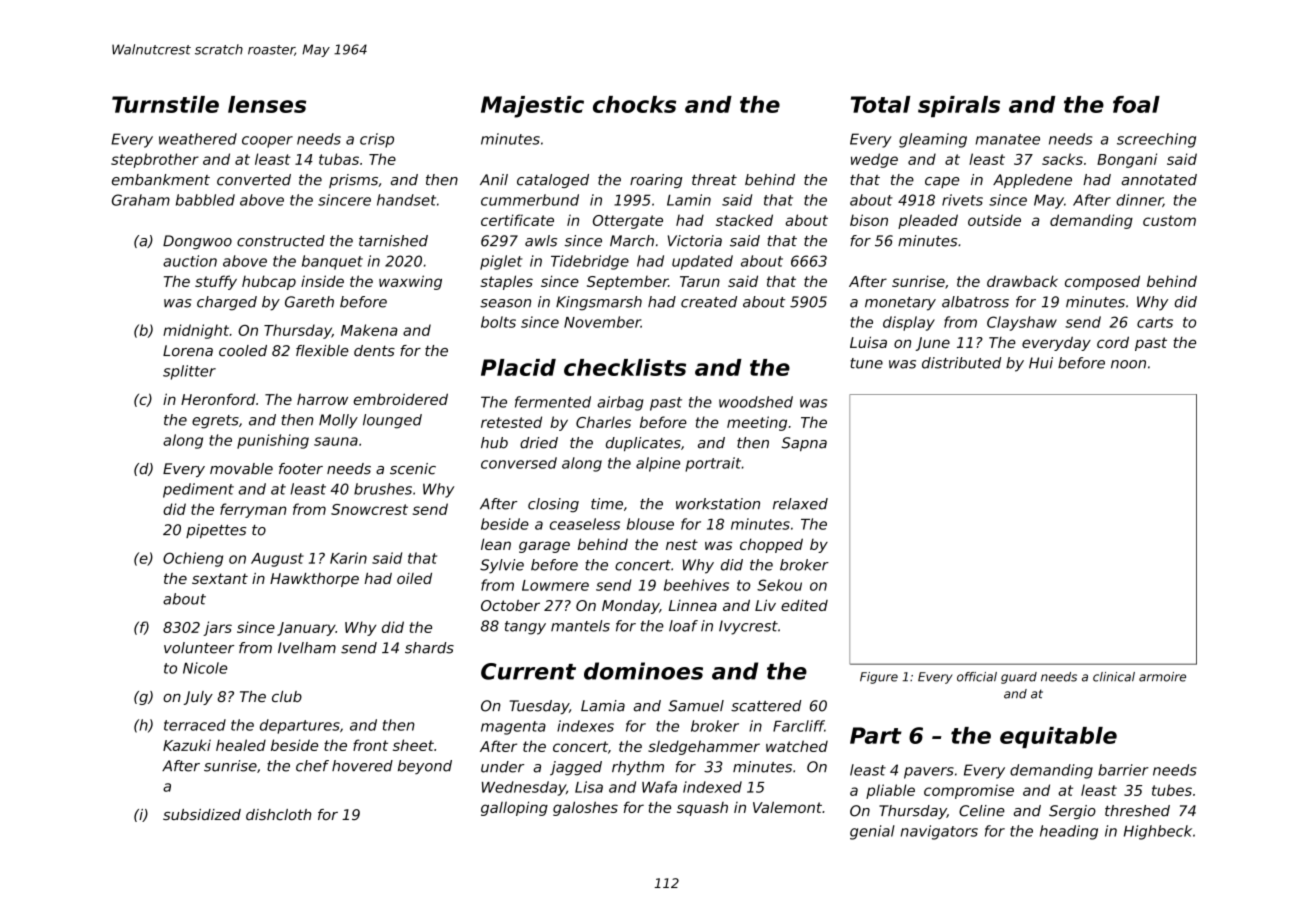 This image has width=1308, height=924. What do you see at coordinates (1128, 364) in the image?
I see `noon` at bounding box center [1128, 364].
